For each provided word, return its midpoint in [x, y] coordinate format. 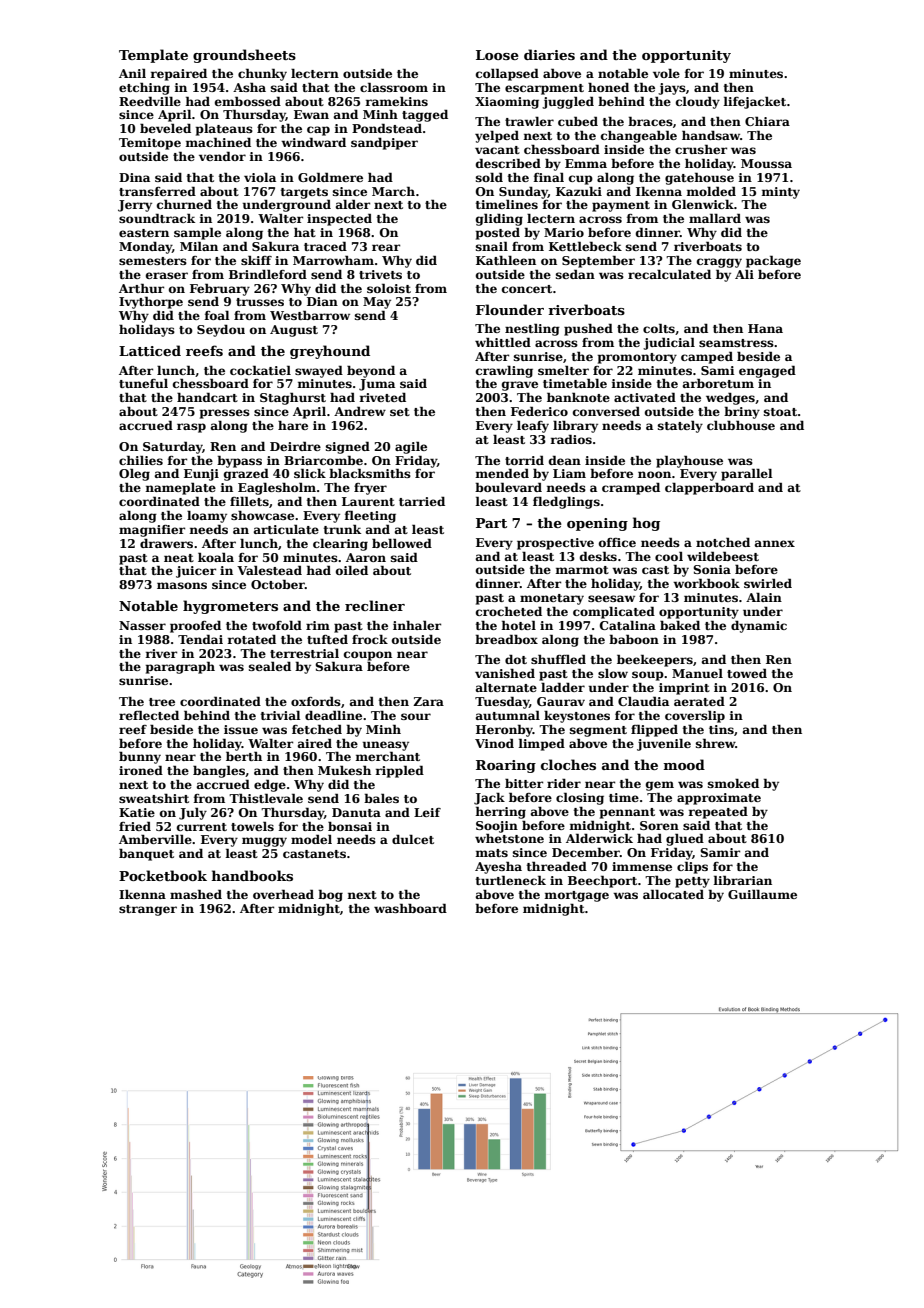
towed [747, 673]
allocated [673, 894]
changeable [639, 136]
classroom [394, 87]
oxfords [316, 701]
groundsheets [244, 56]
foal [217, 315]
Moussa [766, 163]
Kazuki [579, 191]
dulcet [413, 839]
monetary [552, 599]
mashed [196, 894]
